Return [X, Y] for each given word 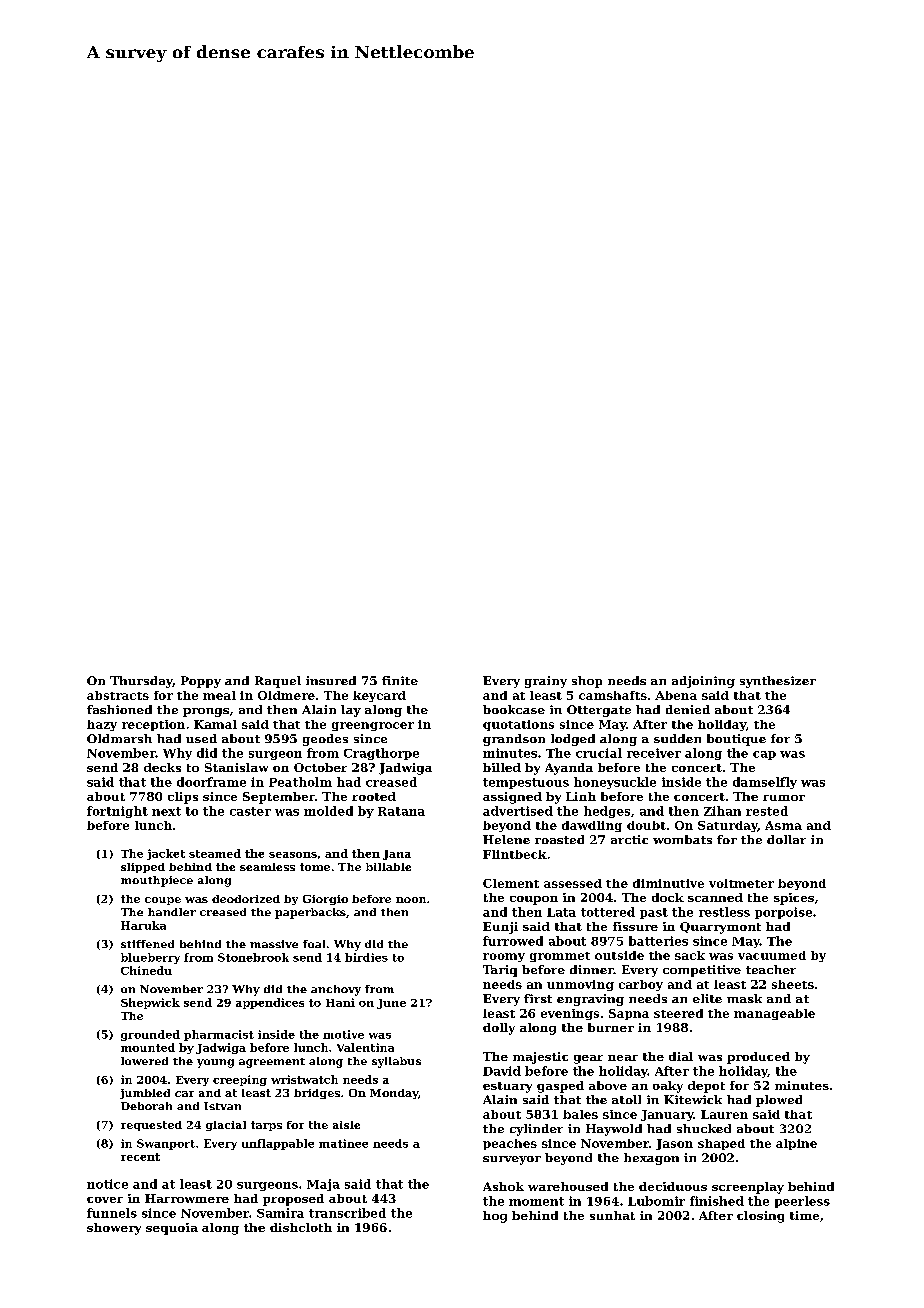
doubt [646, 825]
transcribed [347, 1213]
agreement [272, 1063]
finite [400, 680]
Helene [506, 839]
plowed [779, 1101]
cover [105, 1200]
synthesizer [778, 682]
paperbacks [310, 913]
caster [250, 811]
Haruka [143, 925]
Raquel [278, 682]
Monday [394, 1094]
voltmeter [741, 883]
